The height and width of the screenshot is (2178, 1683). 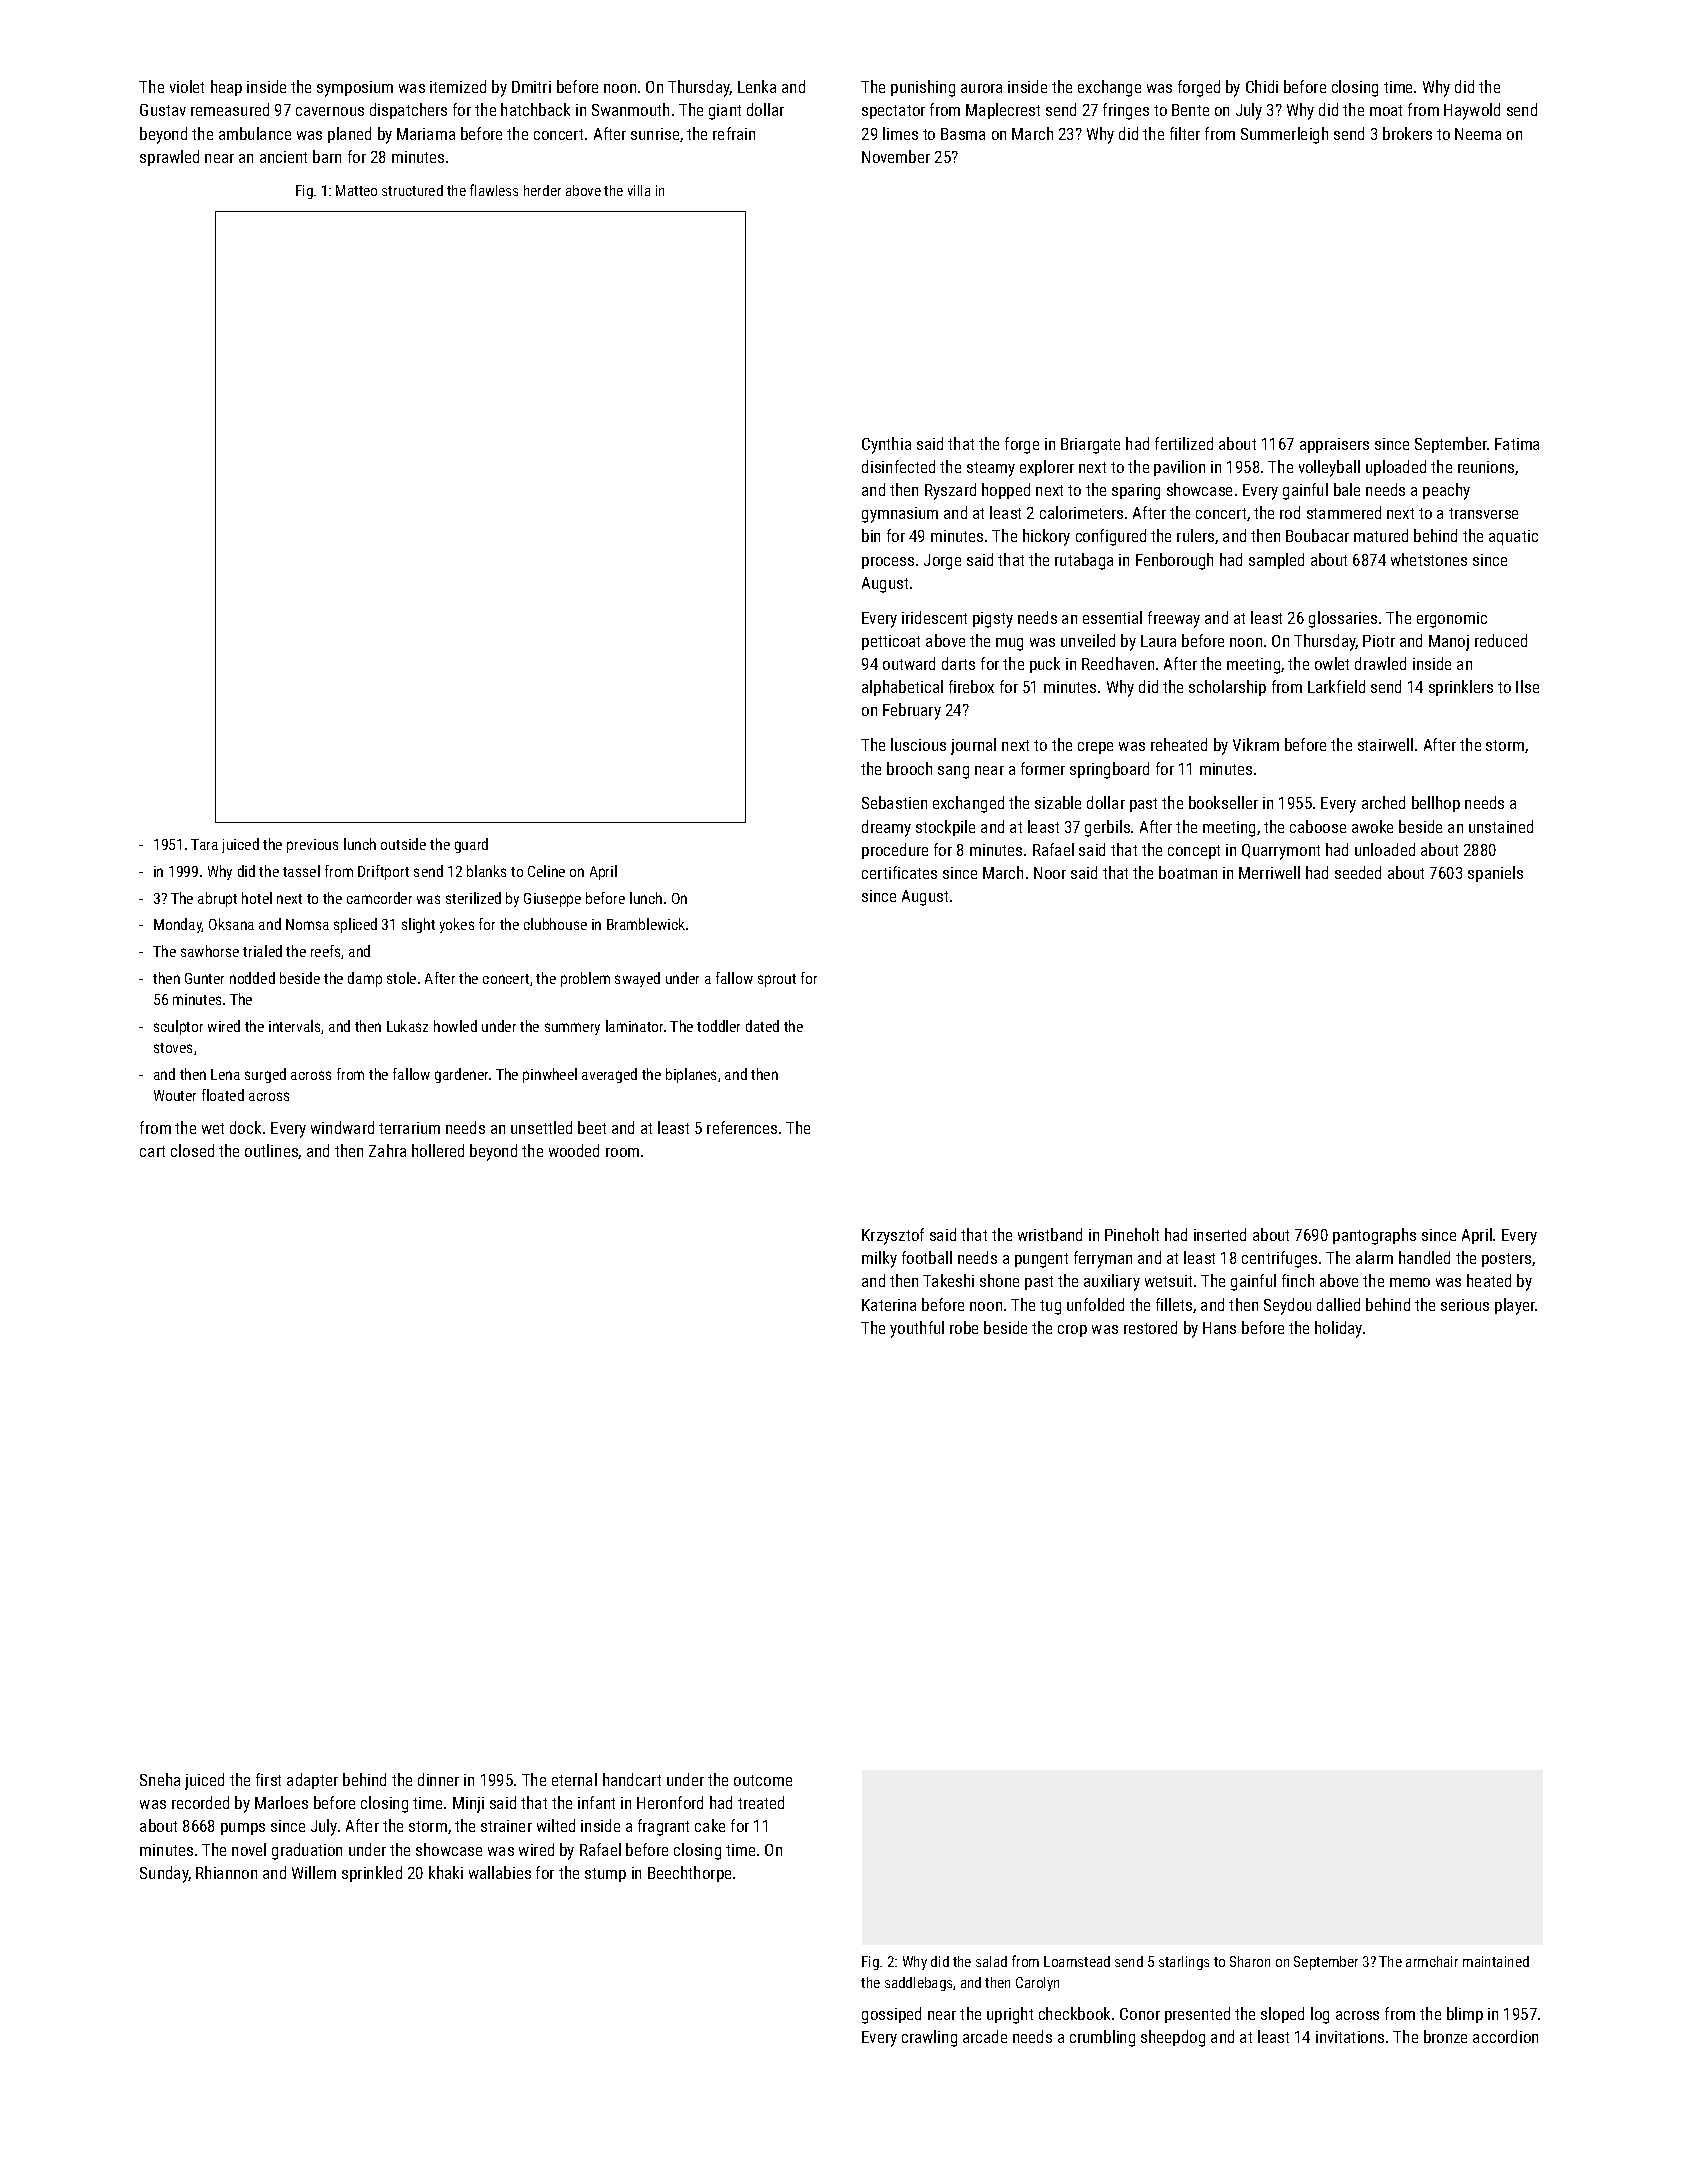 I want to click on punishing, so click(x=923, y=88).
